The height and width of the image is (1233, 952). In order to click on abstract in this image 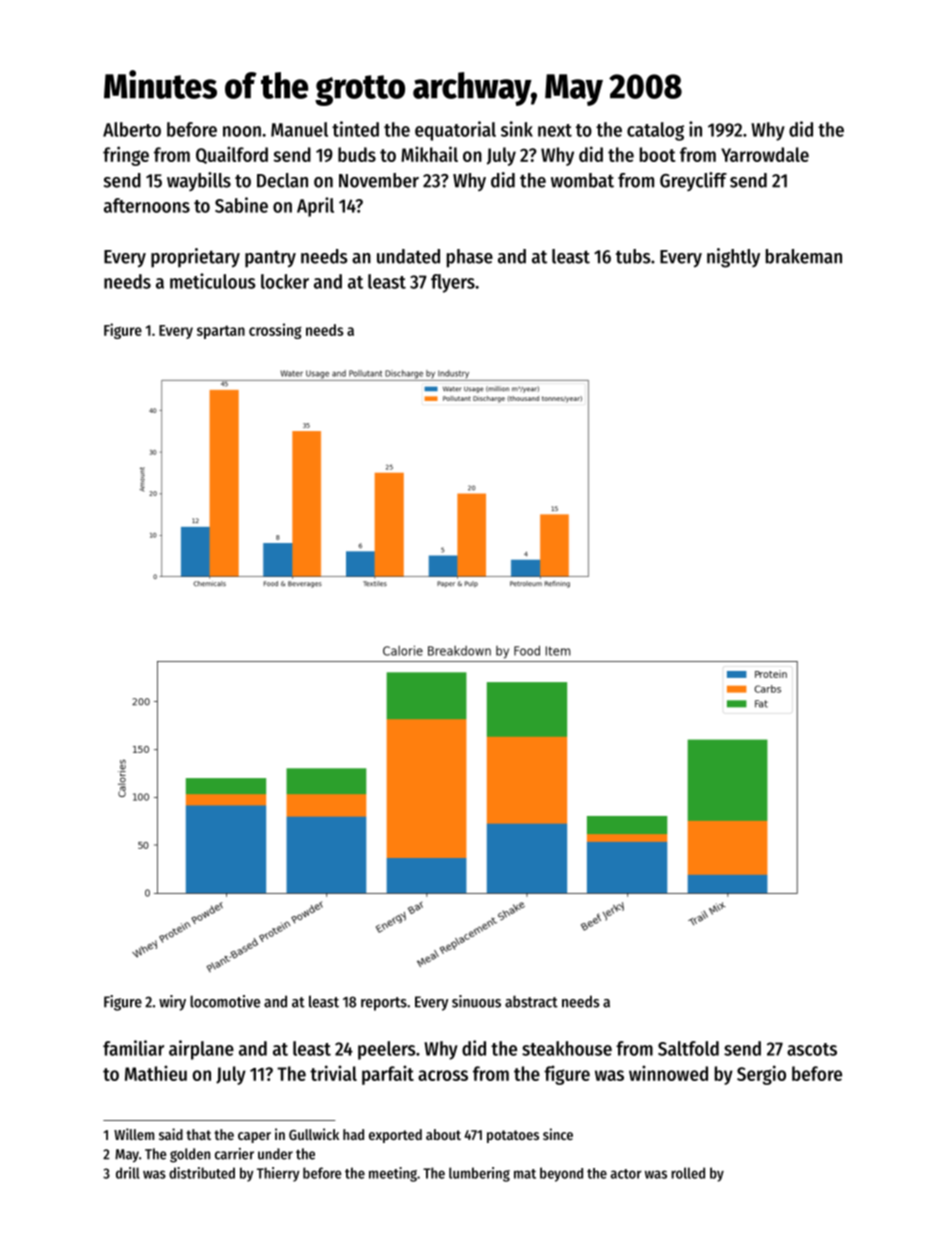, I will do `click(531, 1001)`.
